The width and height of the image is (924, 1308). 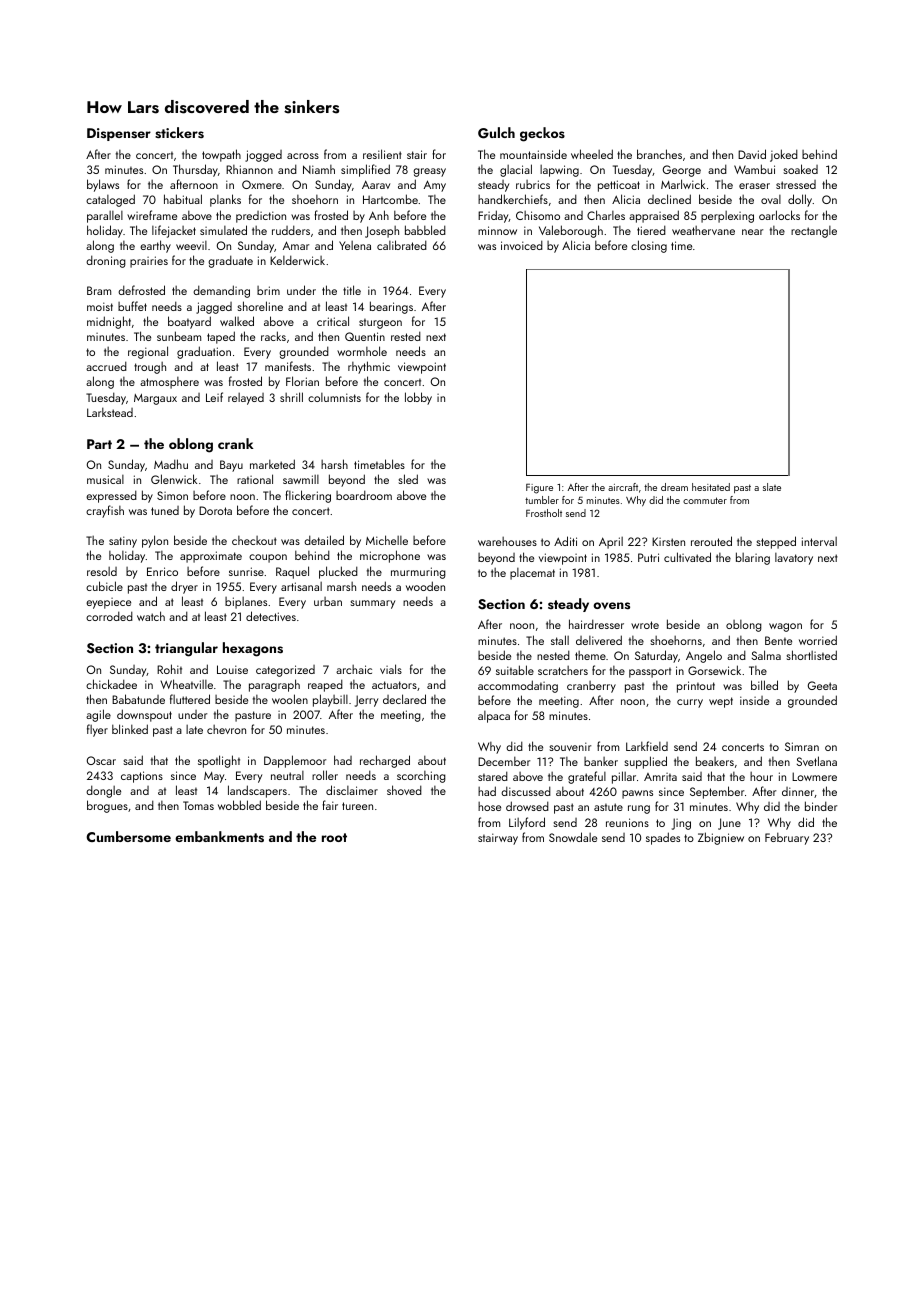 I want to click on eyepiece, so click(x=108, y=603).
